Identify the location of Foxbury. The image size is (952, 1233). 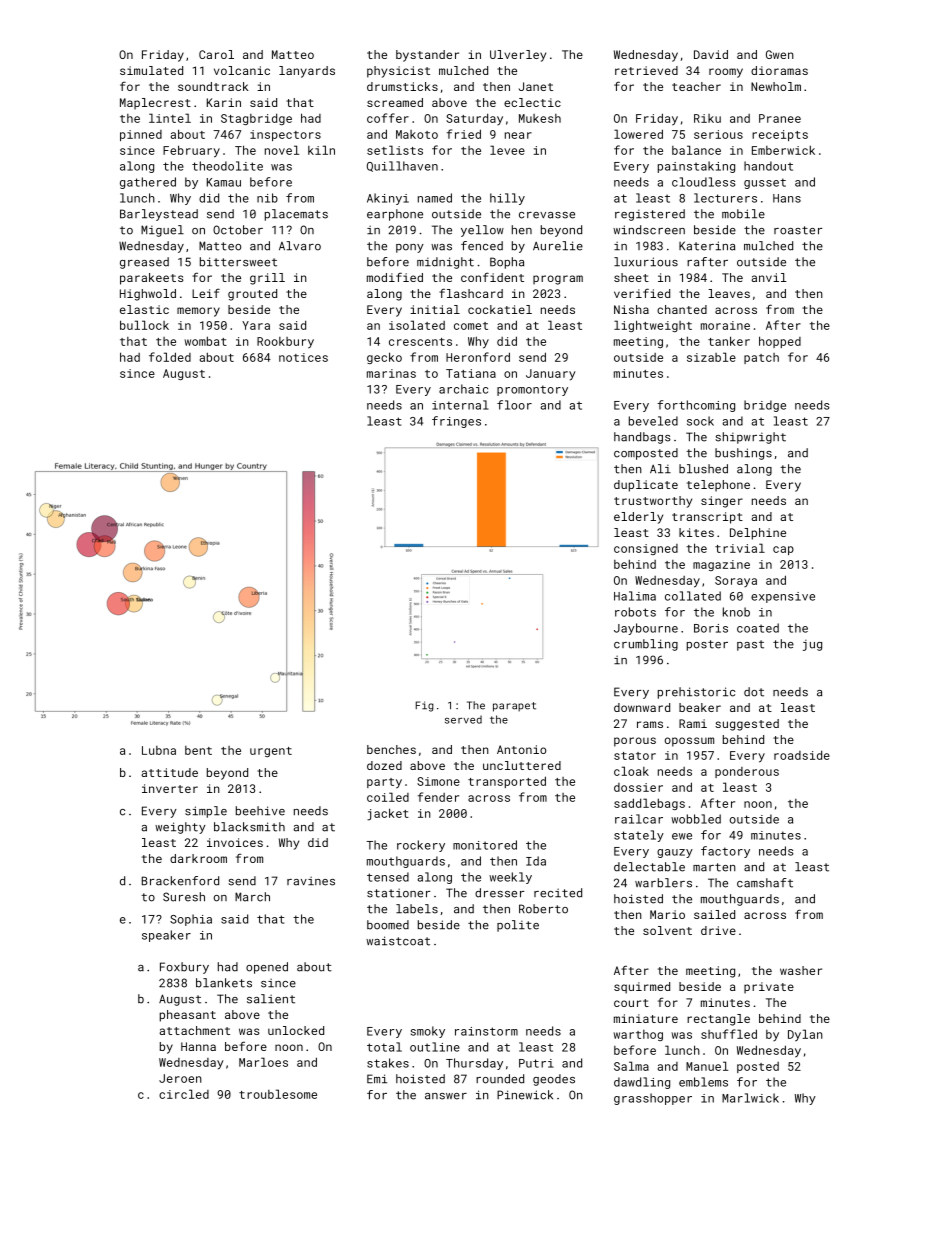
(184, 968).
